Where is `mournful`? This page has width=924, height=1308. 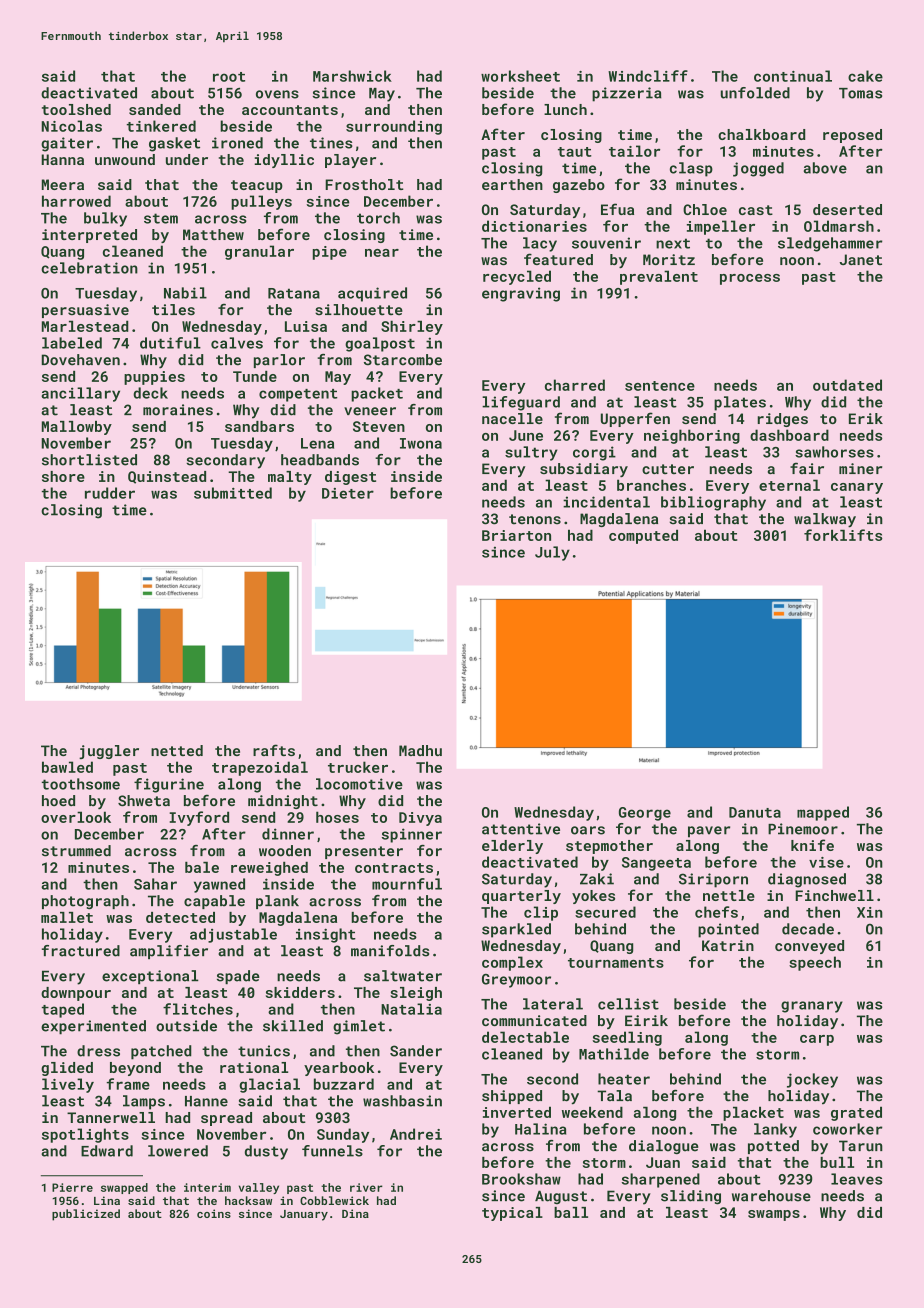
mournful is located at coordinates (407, 884).
